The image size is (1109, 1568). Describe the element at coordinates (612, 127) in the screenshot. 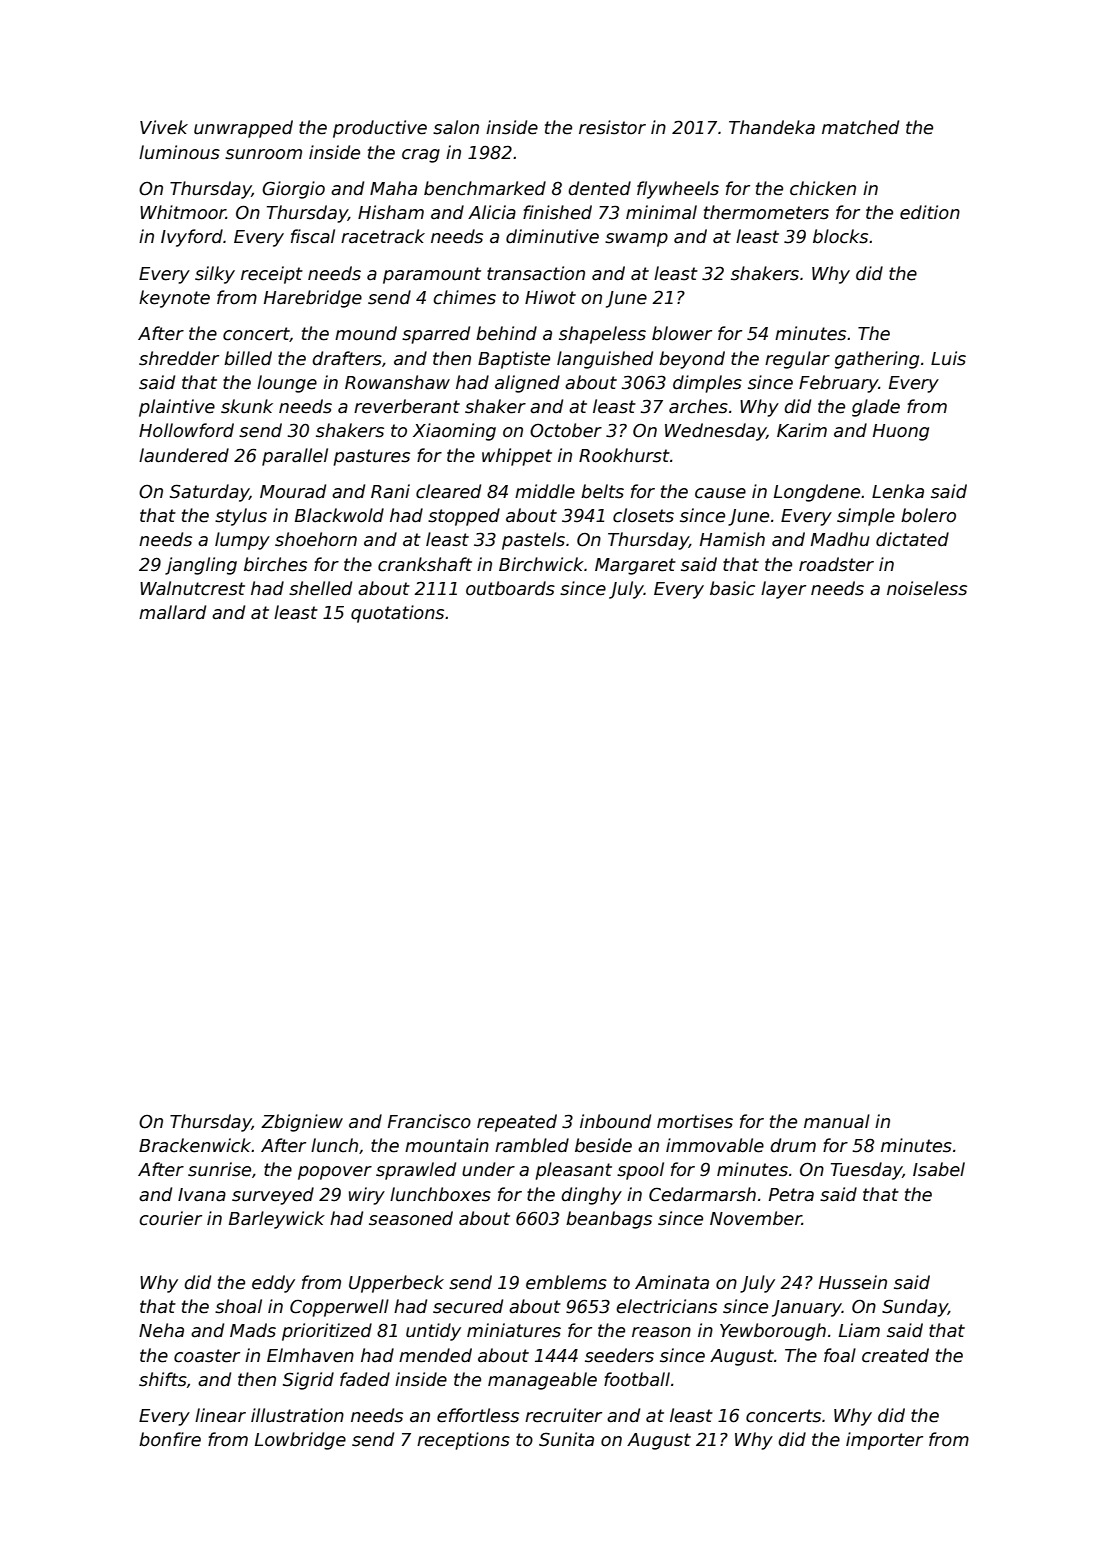

I see `resistor` at that location.
